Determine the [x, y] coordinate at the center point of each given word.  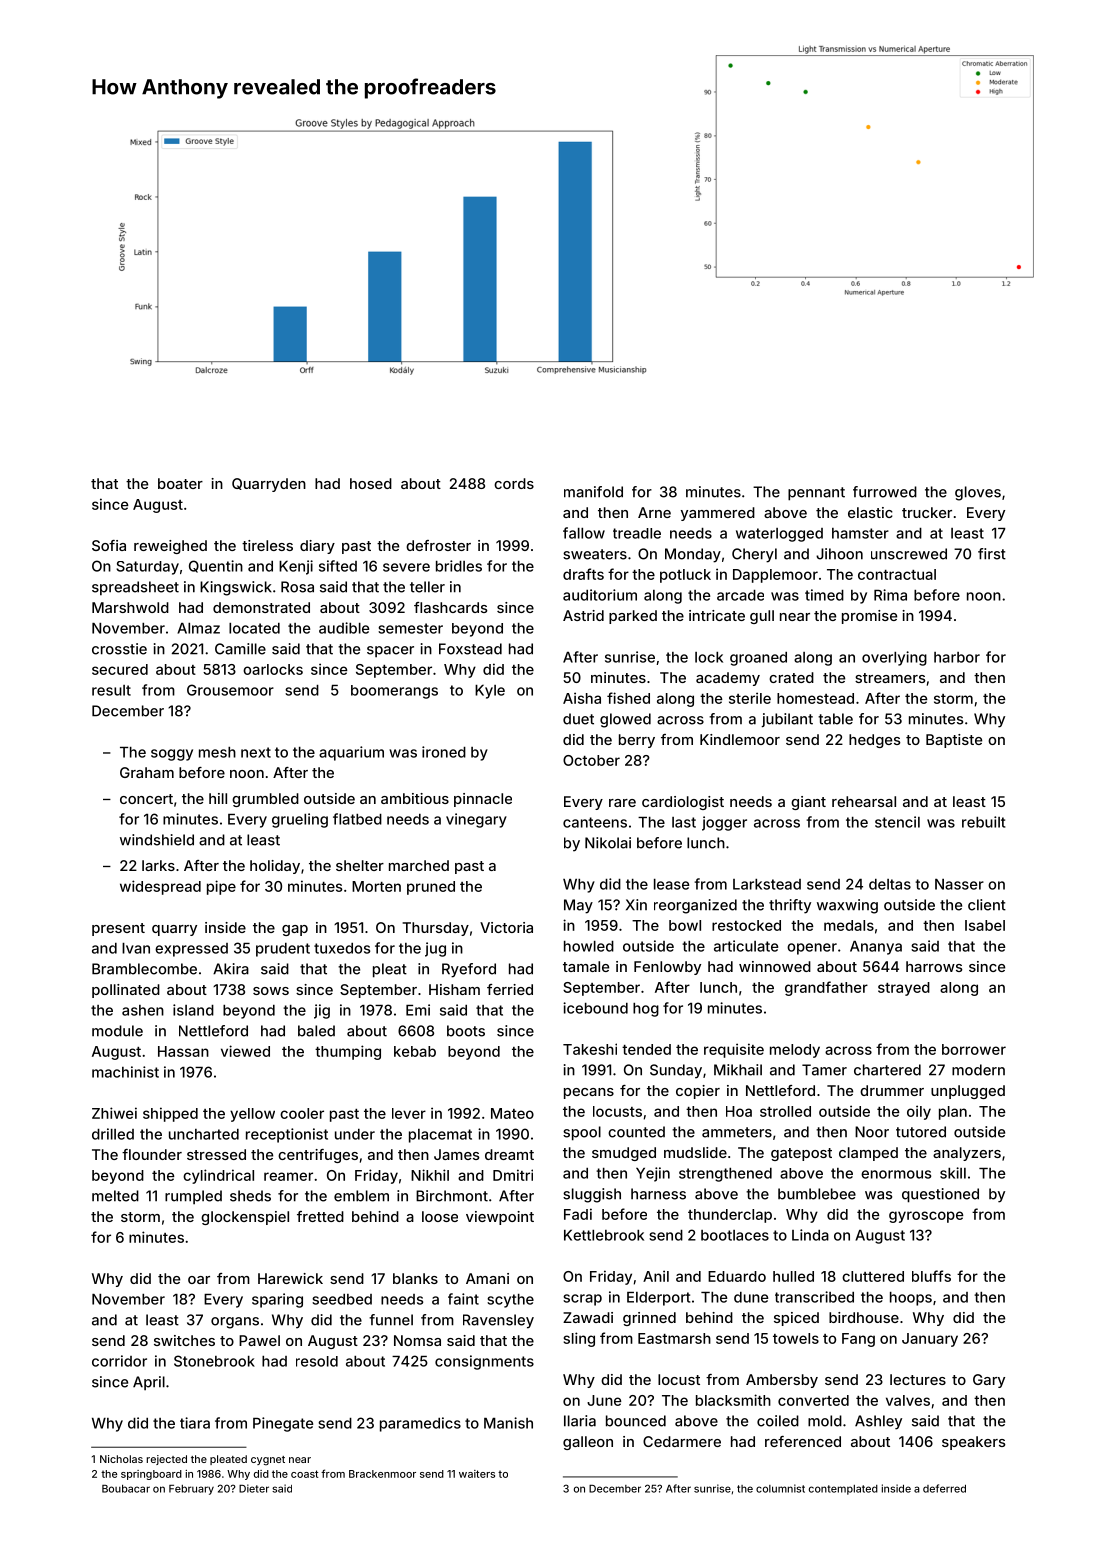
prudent [283, 950]
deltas [890, 884]
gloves [978, 493]
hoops [911, 1299]
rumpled [193, 1197]
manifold [593, 492]
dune [751, 1297]
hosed [371, 483]
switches [184, 1340]
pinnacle [483, 800]
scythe [510, 1301]
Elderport [658, 1299]
